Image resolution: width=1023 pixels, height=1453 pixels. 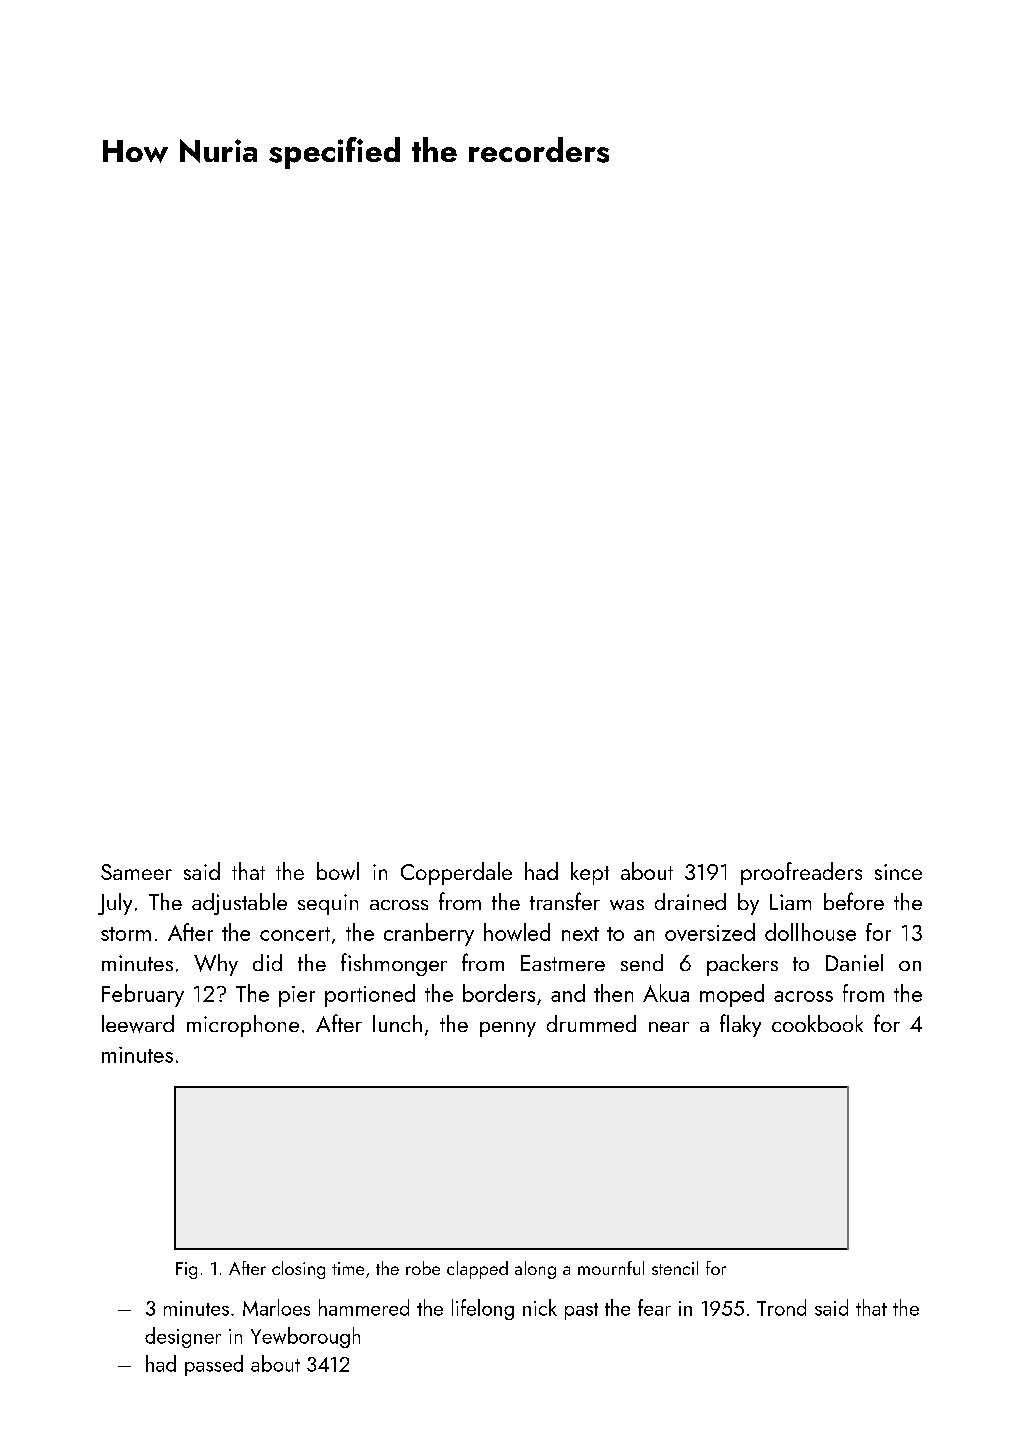 I want to click on Sameer, so click(x=136, y=872).
